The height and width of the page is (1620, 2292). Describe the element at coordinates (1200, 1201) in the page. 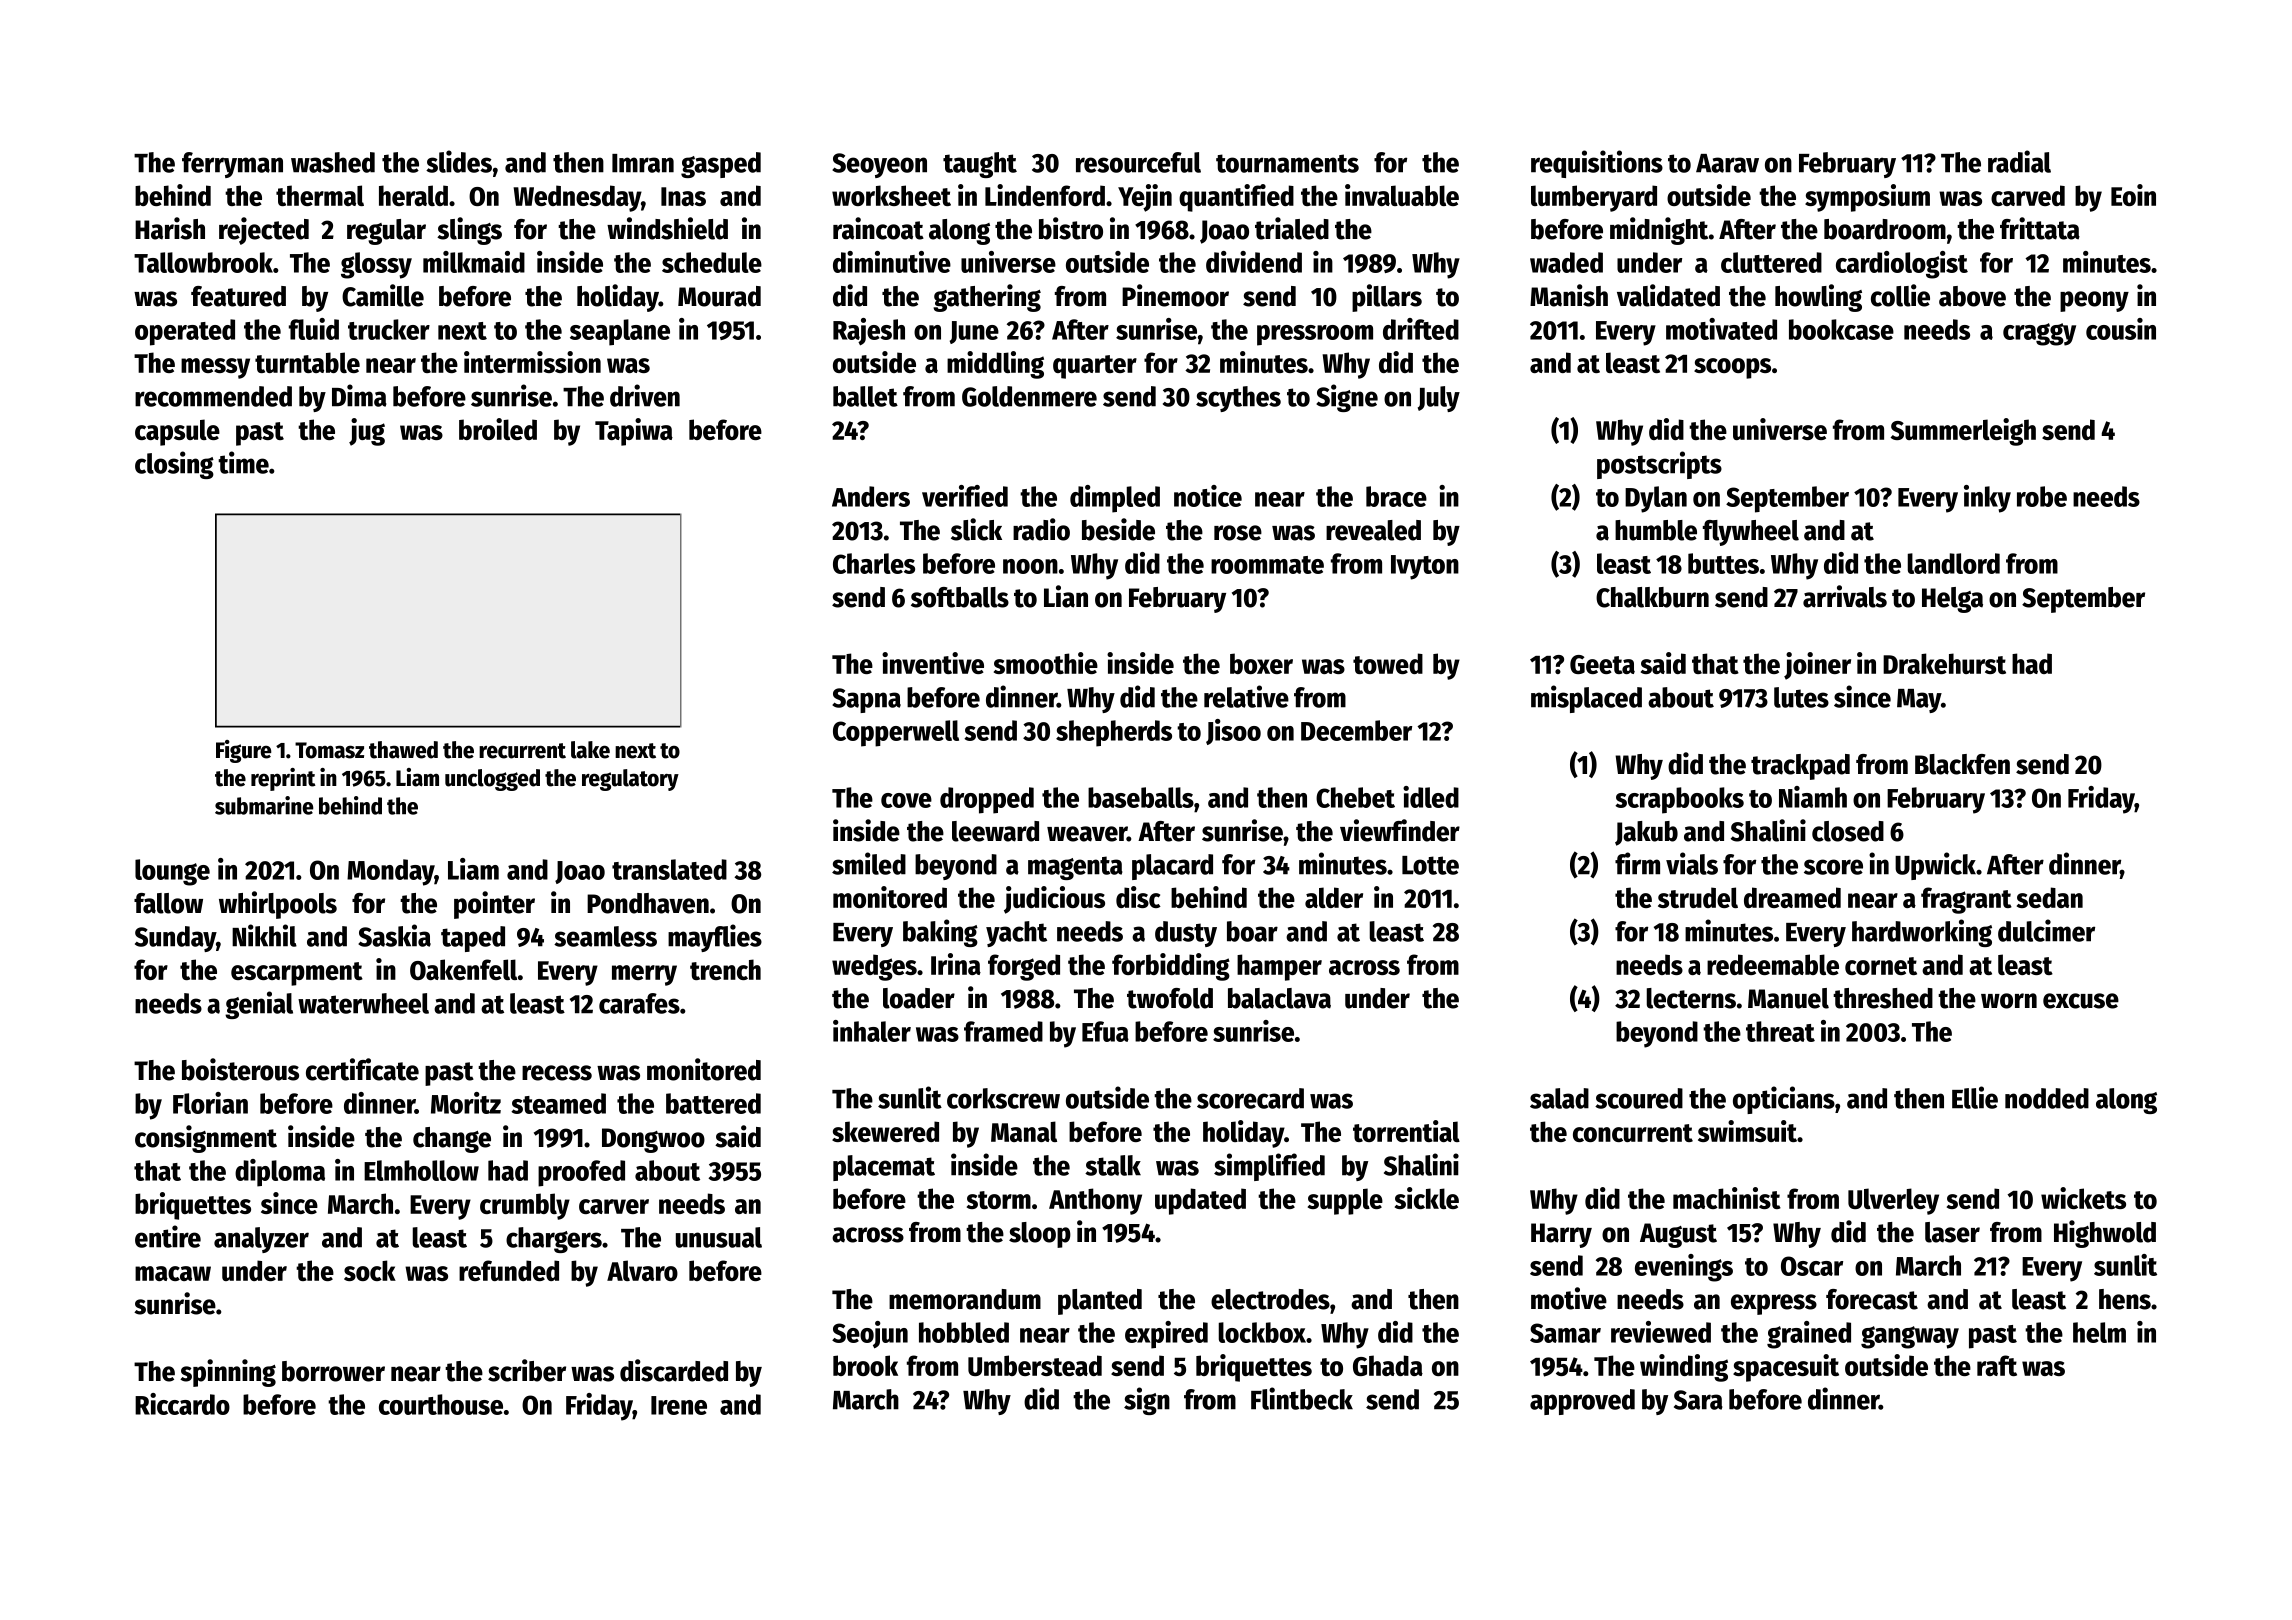

I see `updated` at that location.
